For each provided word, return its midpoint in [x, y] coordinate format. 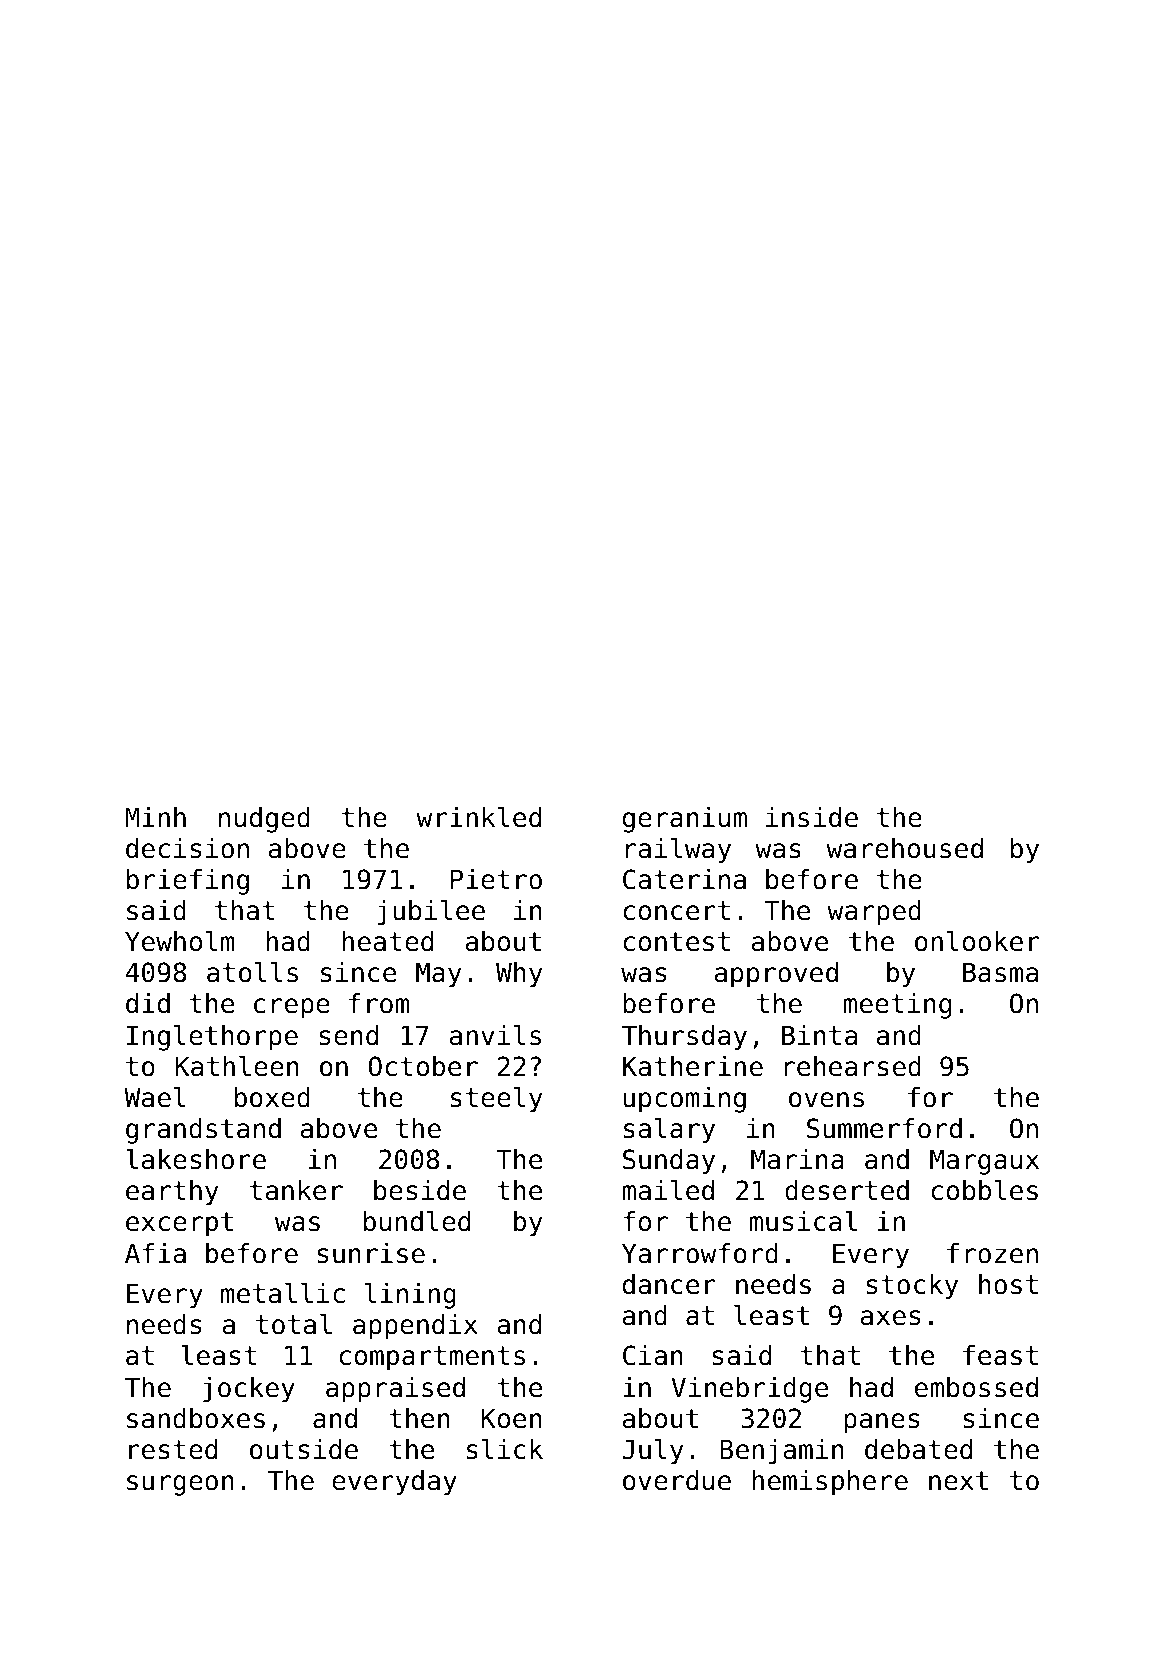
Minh [155, 817]
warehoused [904, 848]
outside [304, 1449]
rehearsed [852, 1066]
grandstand [203, 1131]
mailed [668, 1190]
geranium [685, 820]
